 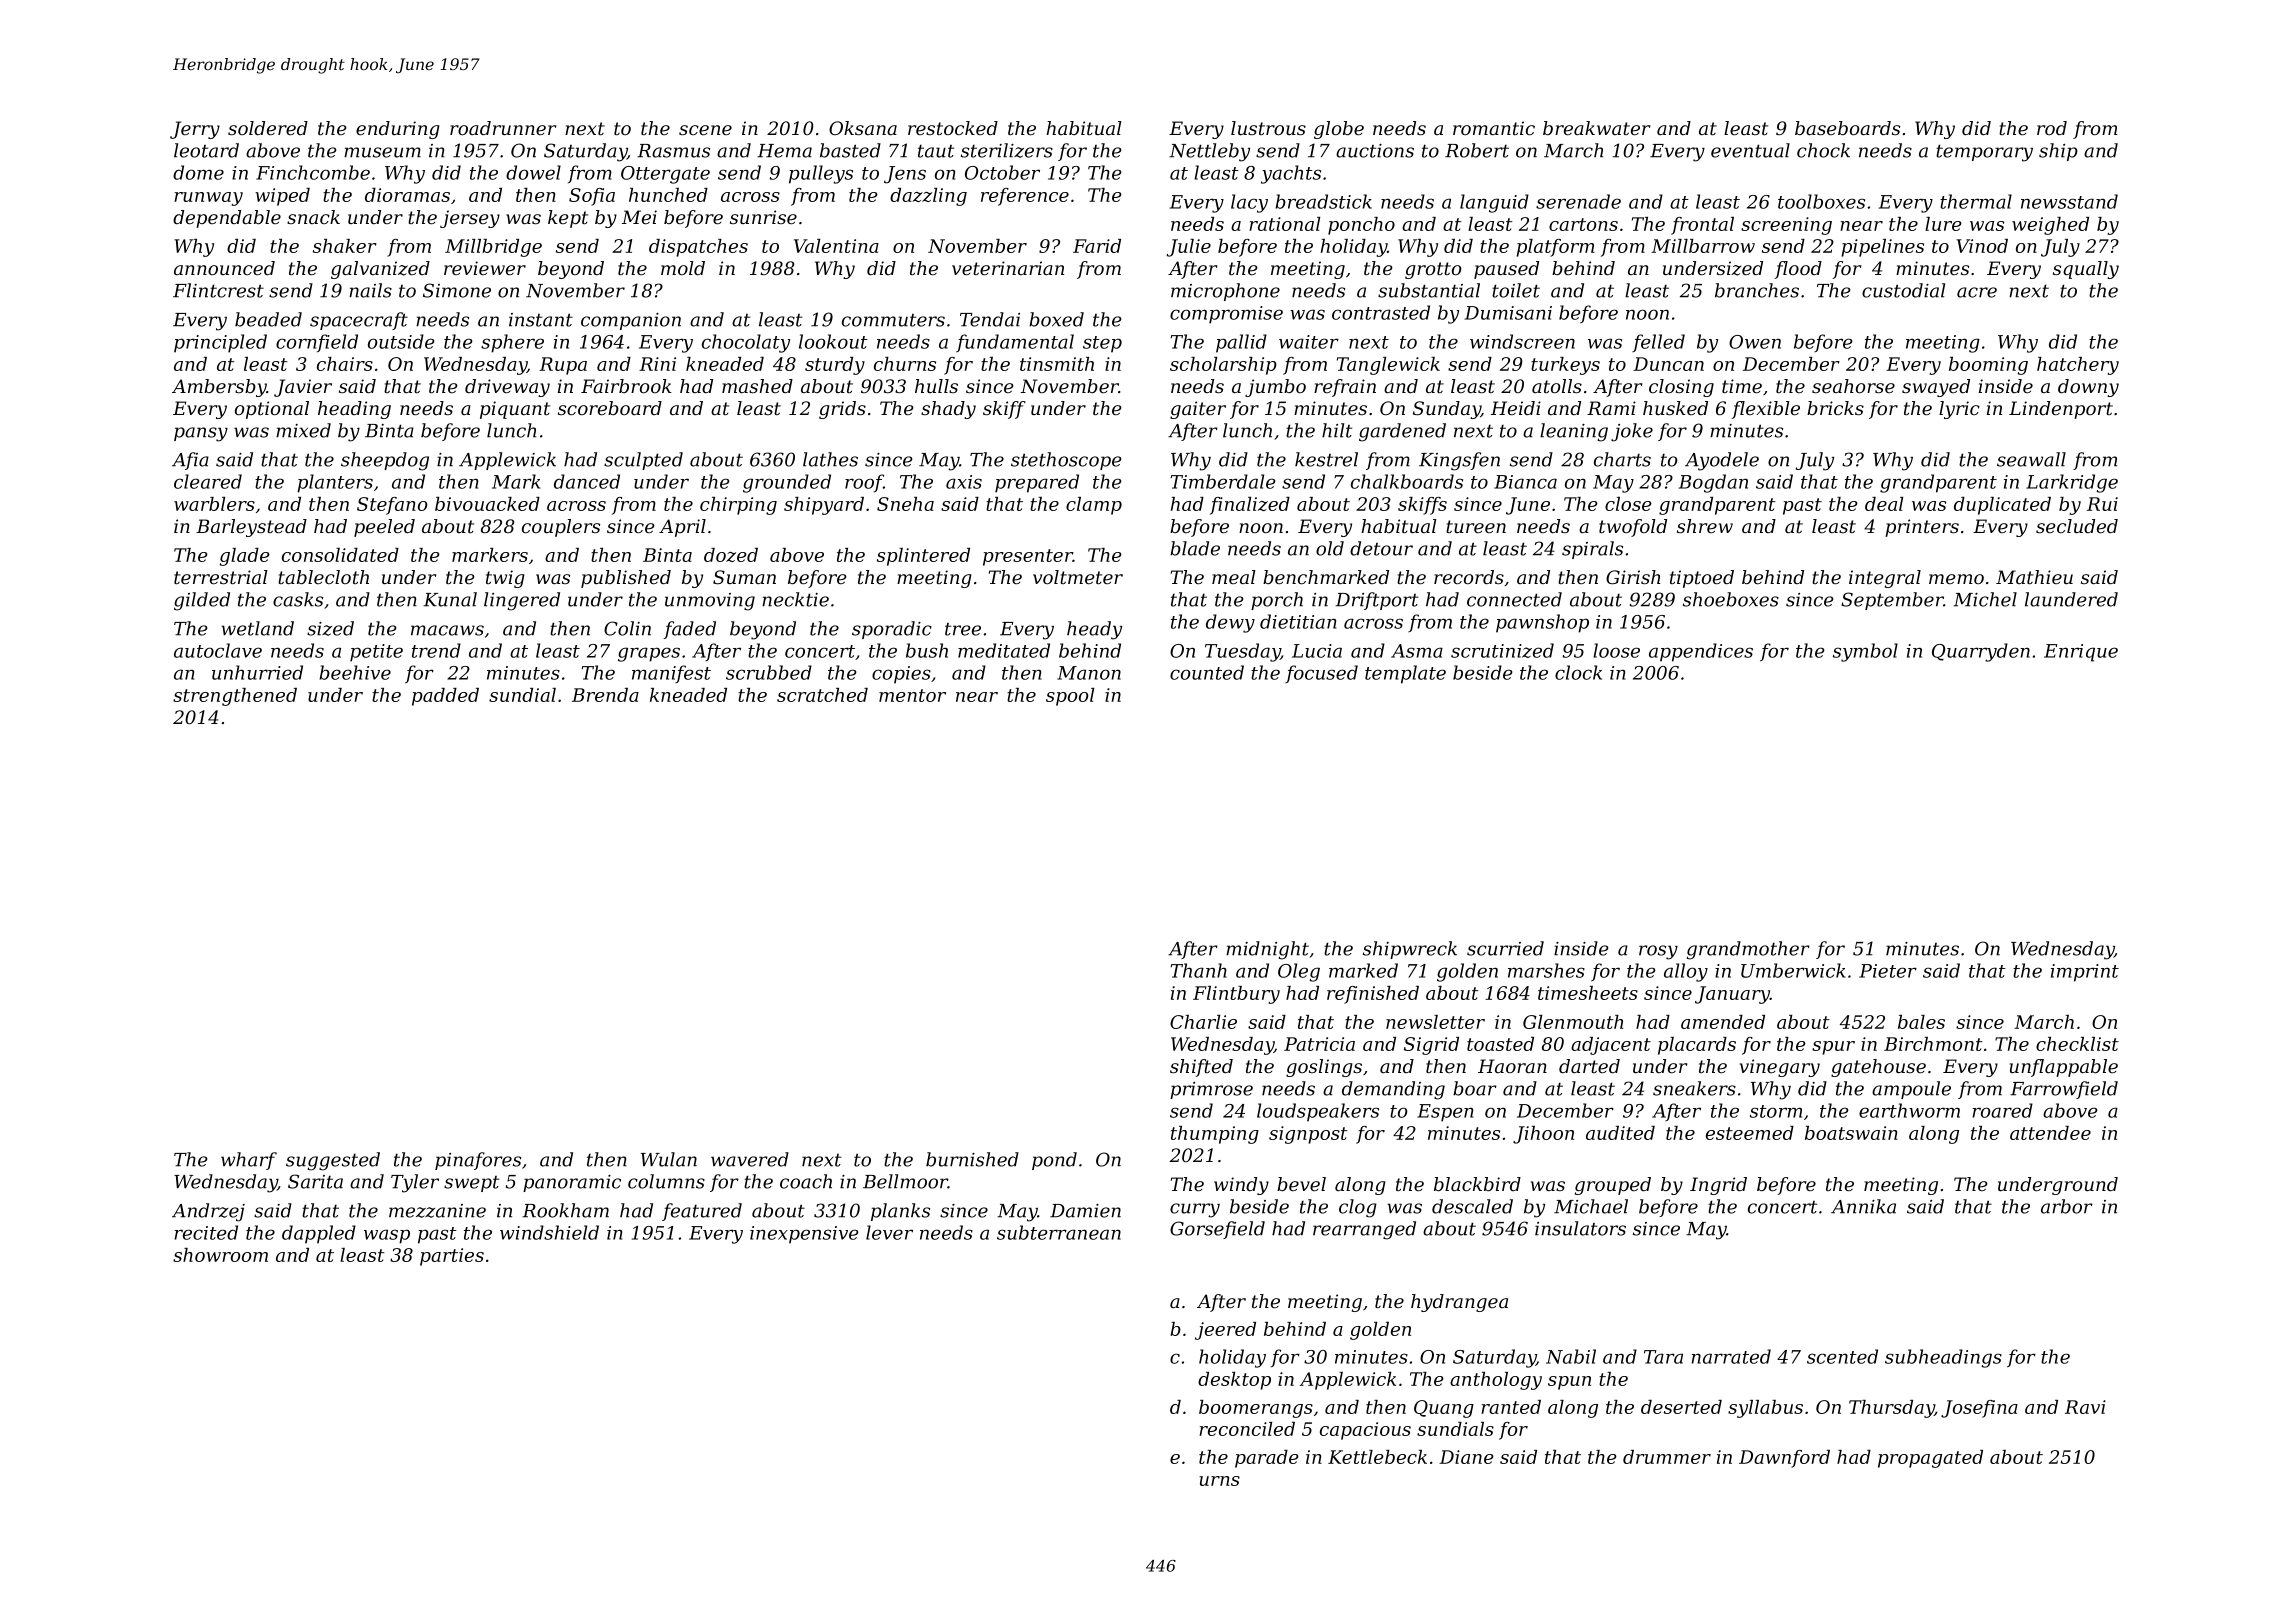 What do you see at coordinates (972, 1159) in the screenshot?
I see `burnished` at bounding box center [972, 1159].
